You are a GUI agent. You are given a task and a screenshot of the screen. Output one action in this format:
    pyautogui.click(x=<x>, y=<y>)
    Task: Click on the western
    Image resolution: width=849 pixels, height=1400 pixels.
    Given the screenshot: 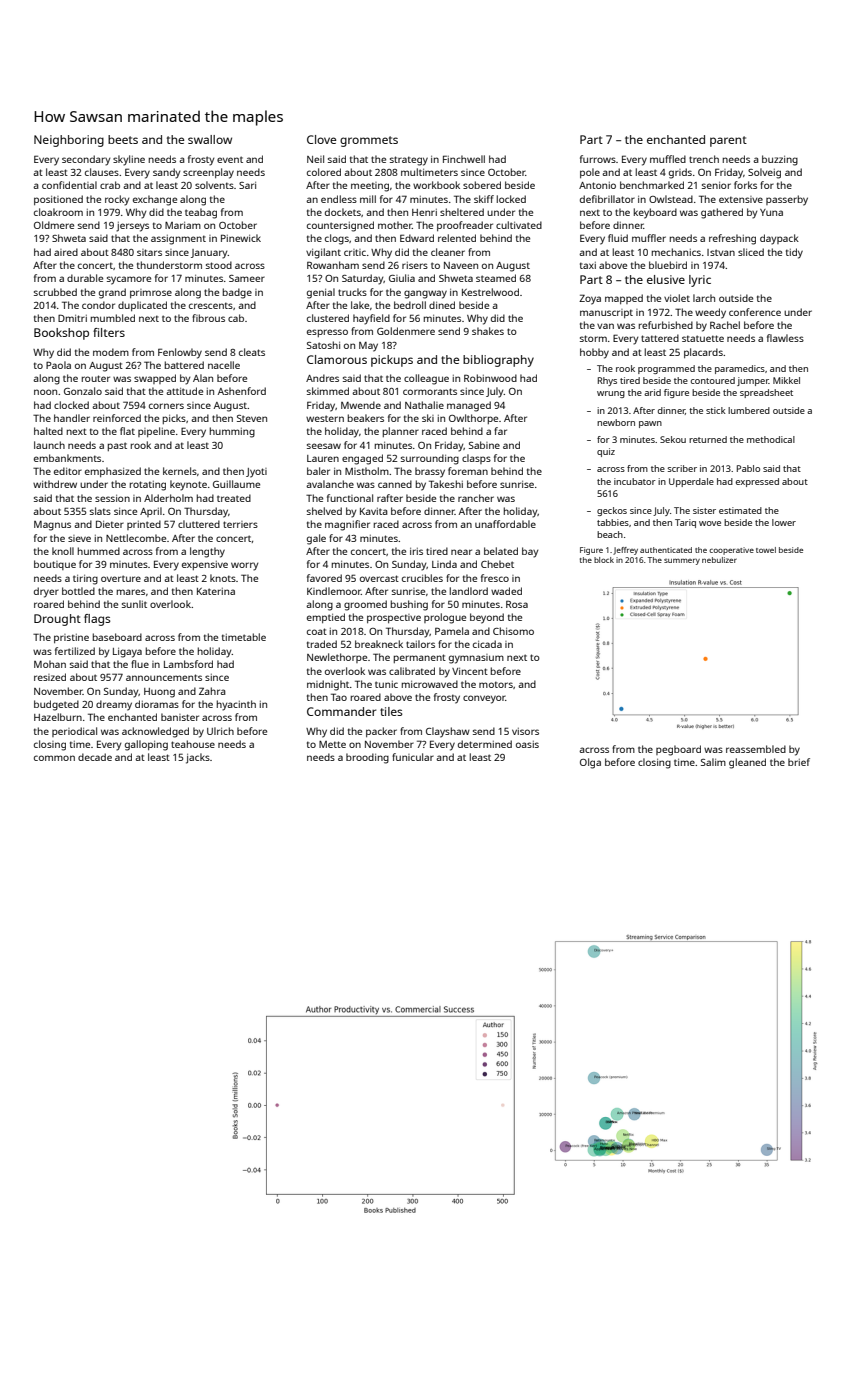 What is the action you would take?
    pyautogui.click(x=325, y=418)
